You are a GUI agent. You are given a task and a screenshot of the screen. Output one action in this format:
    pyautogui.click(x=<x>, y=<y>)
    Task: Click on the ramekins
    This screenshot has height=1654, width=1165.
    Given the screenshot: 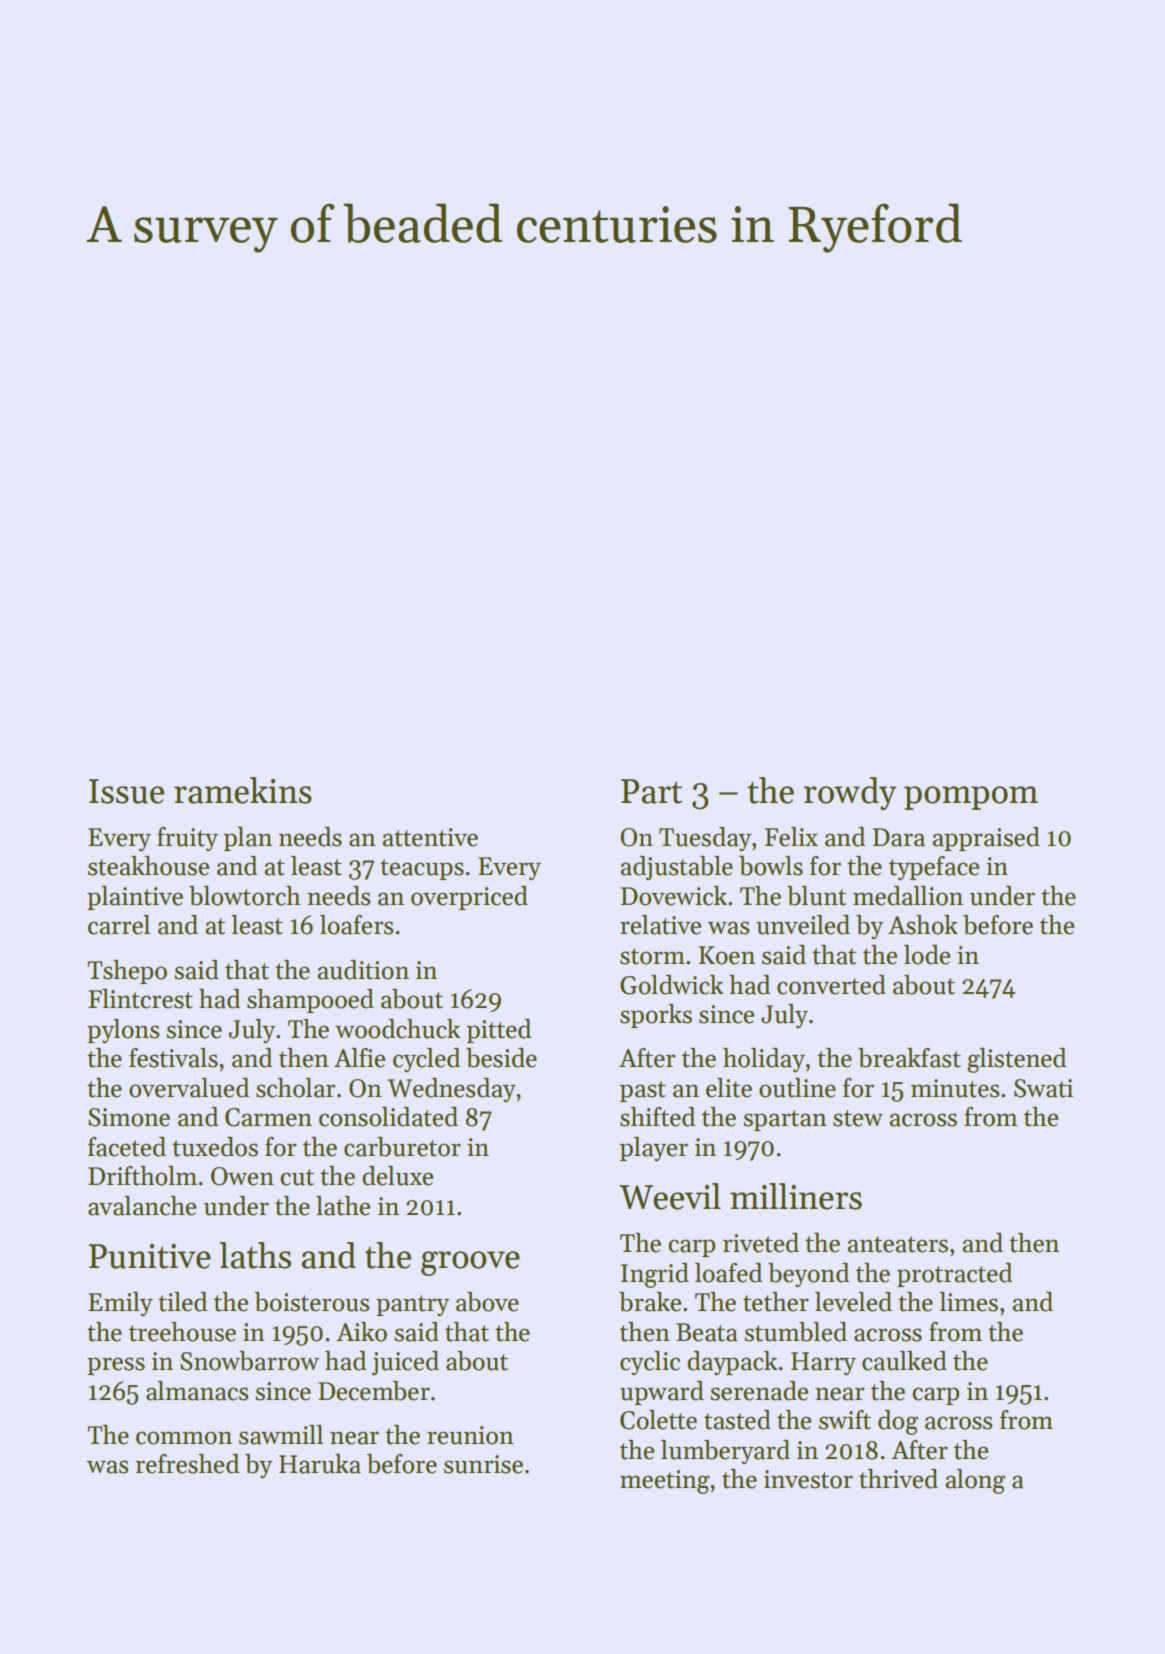 What is the action you would take?
    pyautogui.click(x=243, y=790)
